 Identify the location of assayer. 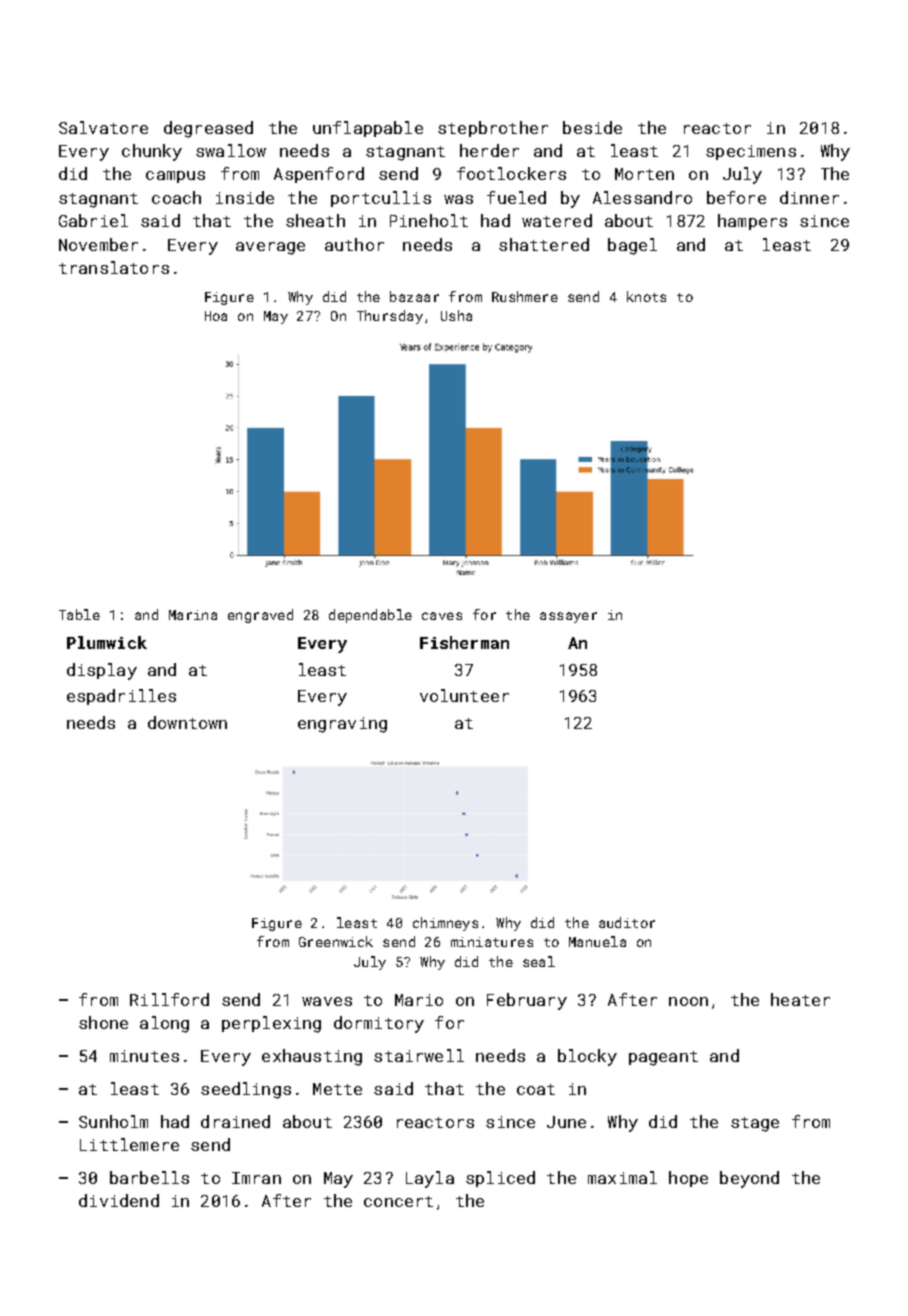
(568, 617).
